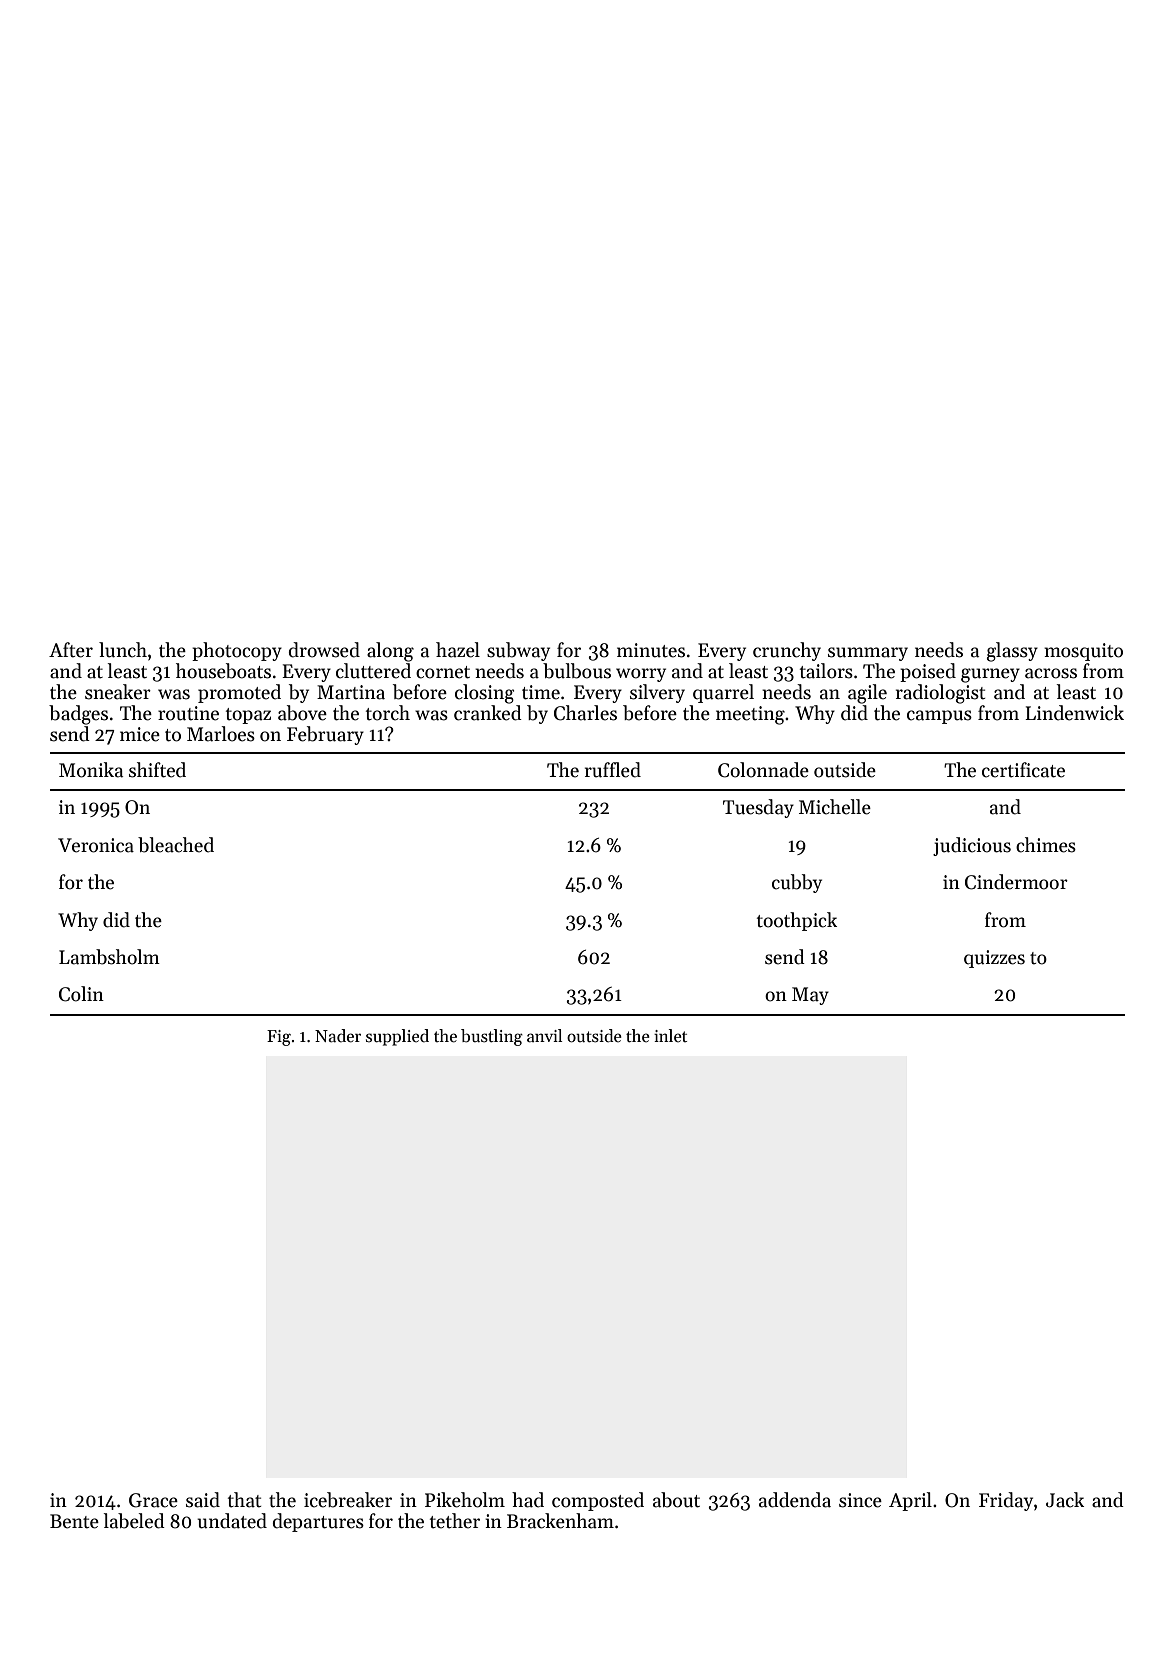 This screenshot has width=1174, height=1660. I want to click on glassy, so click(1012, 652).
